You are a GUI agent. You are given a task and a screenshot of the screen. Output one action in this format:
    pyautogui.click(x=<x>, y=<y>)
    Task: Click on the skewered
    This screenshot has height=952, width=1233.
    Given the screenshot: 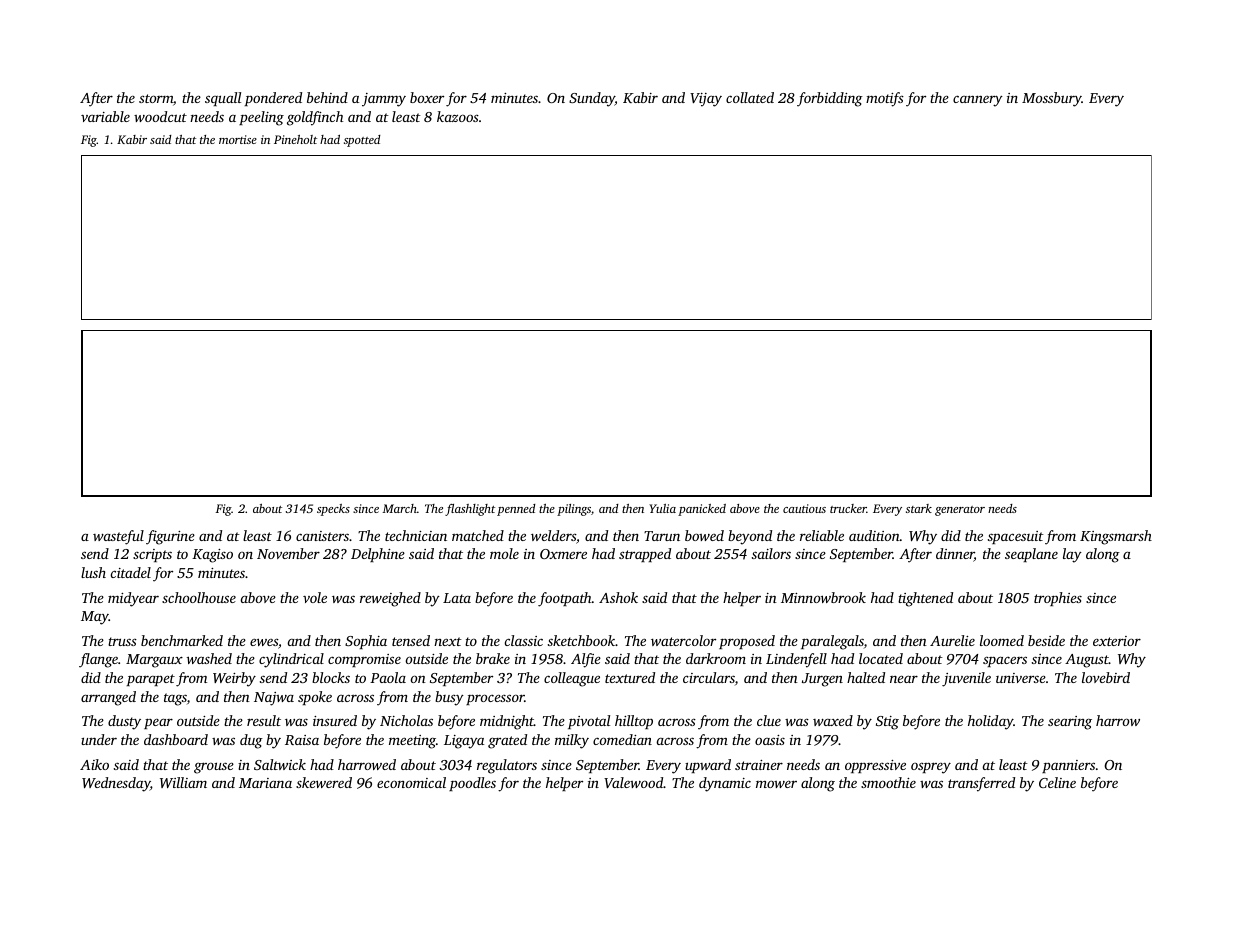 What is the action you would take?
    pyautogui.click(x=324, y=782)
